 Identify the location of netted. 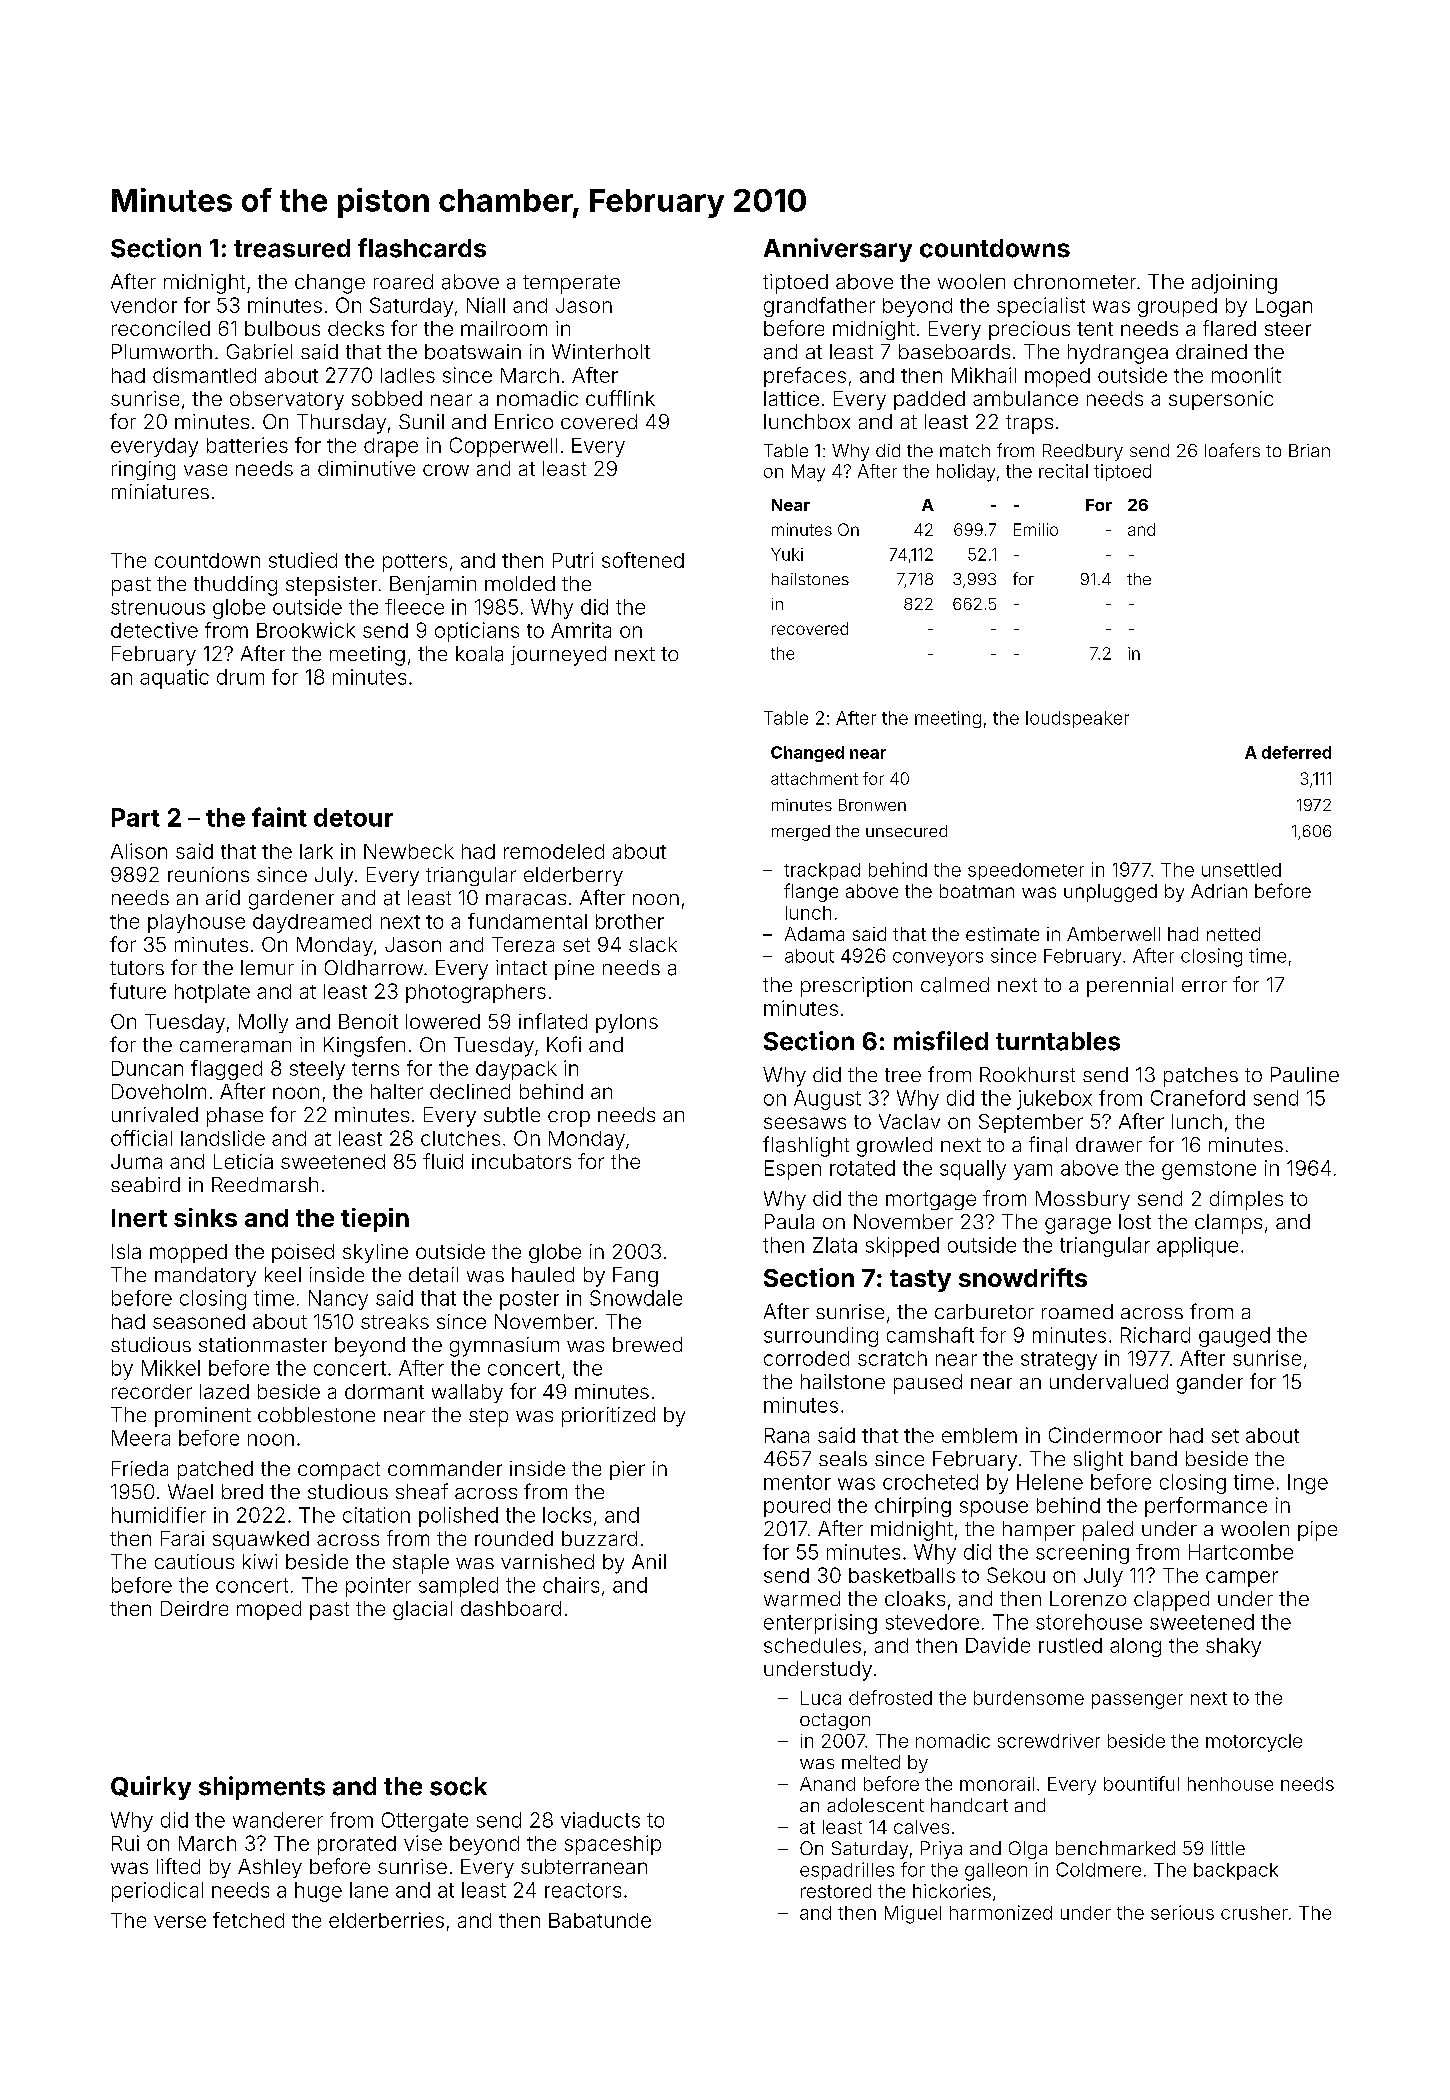
(1233, 934).
